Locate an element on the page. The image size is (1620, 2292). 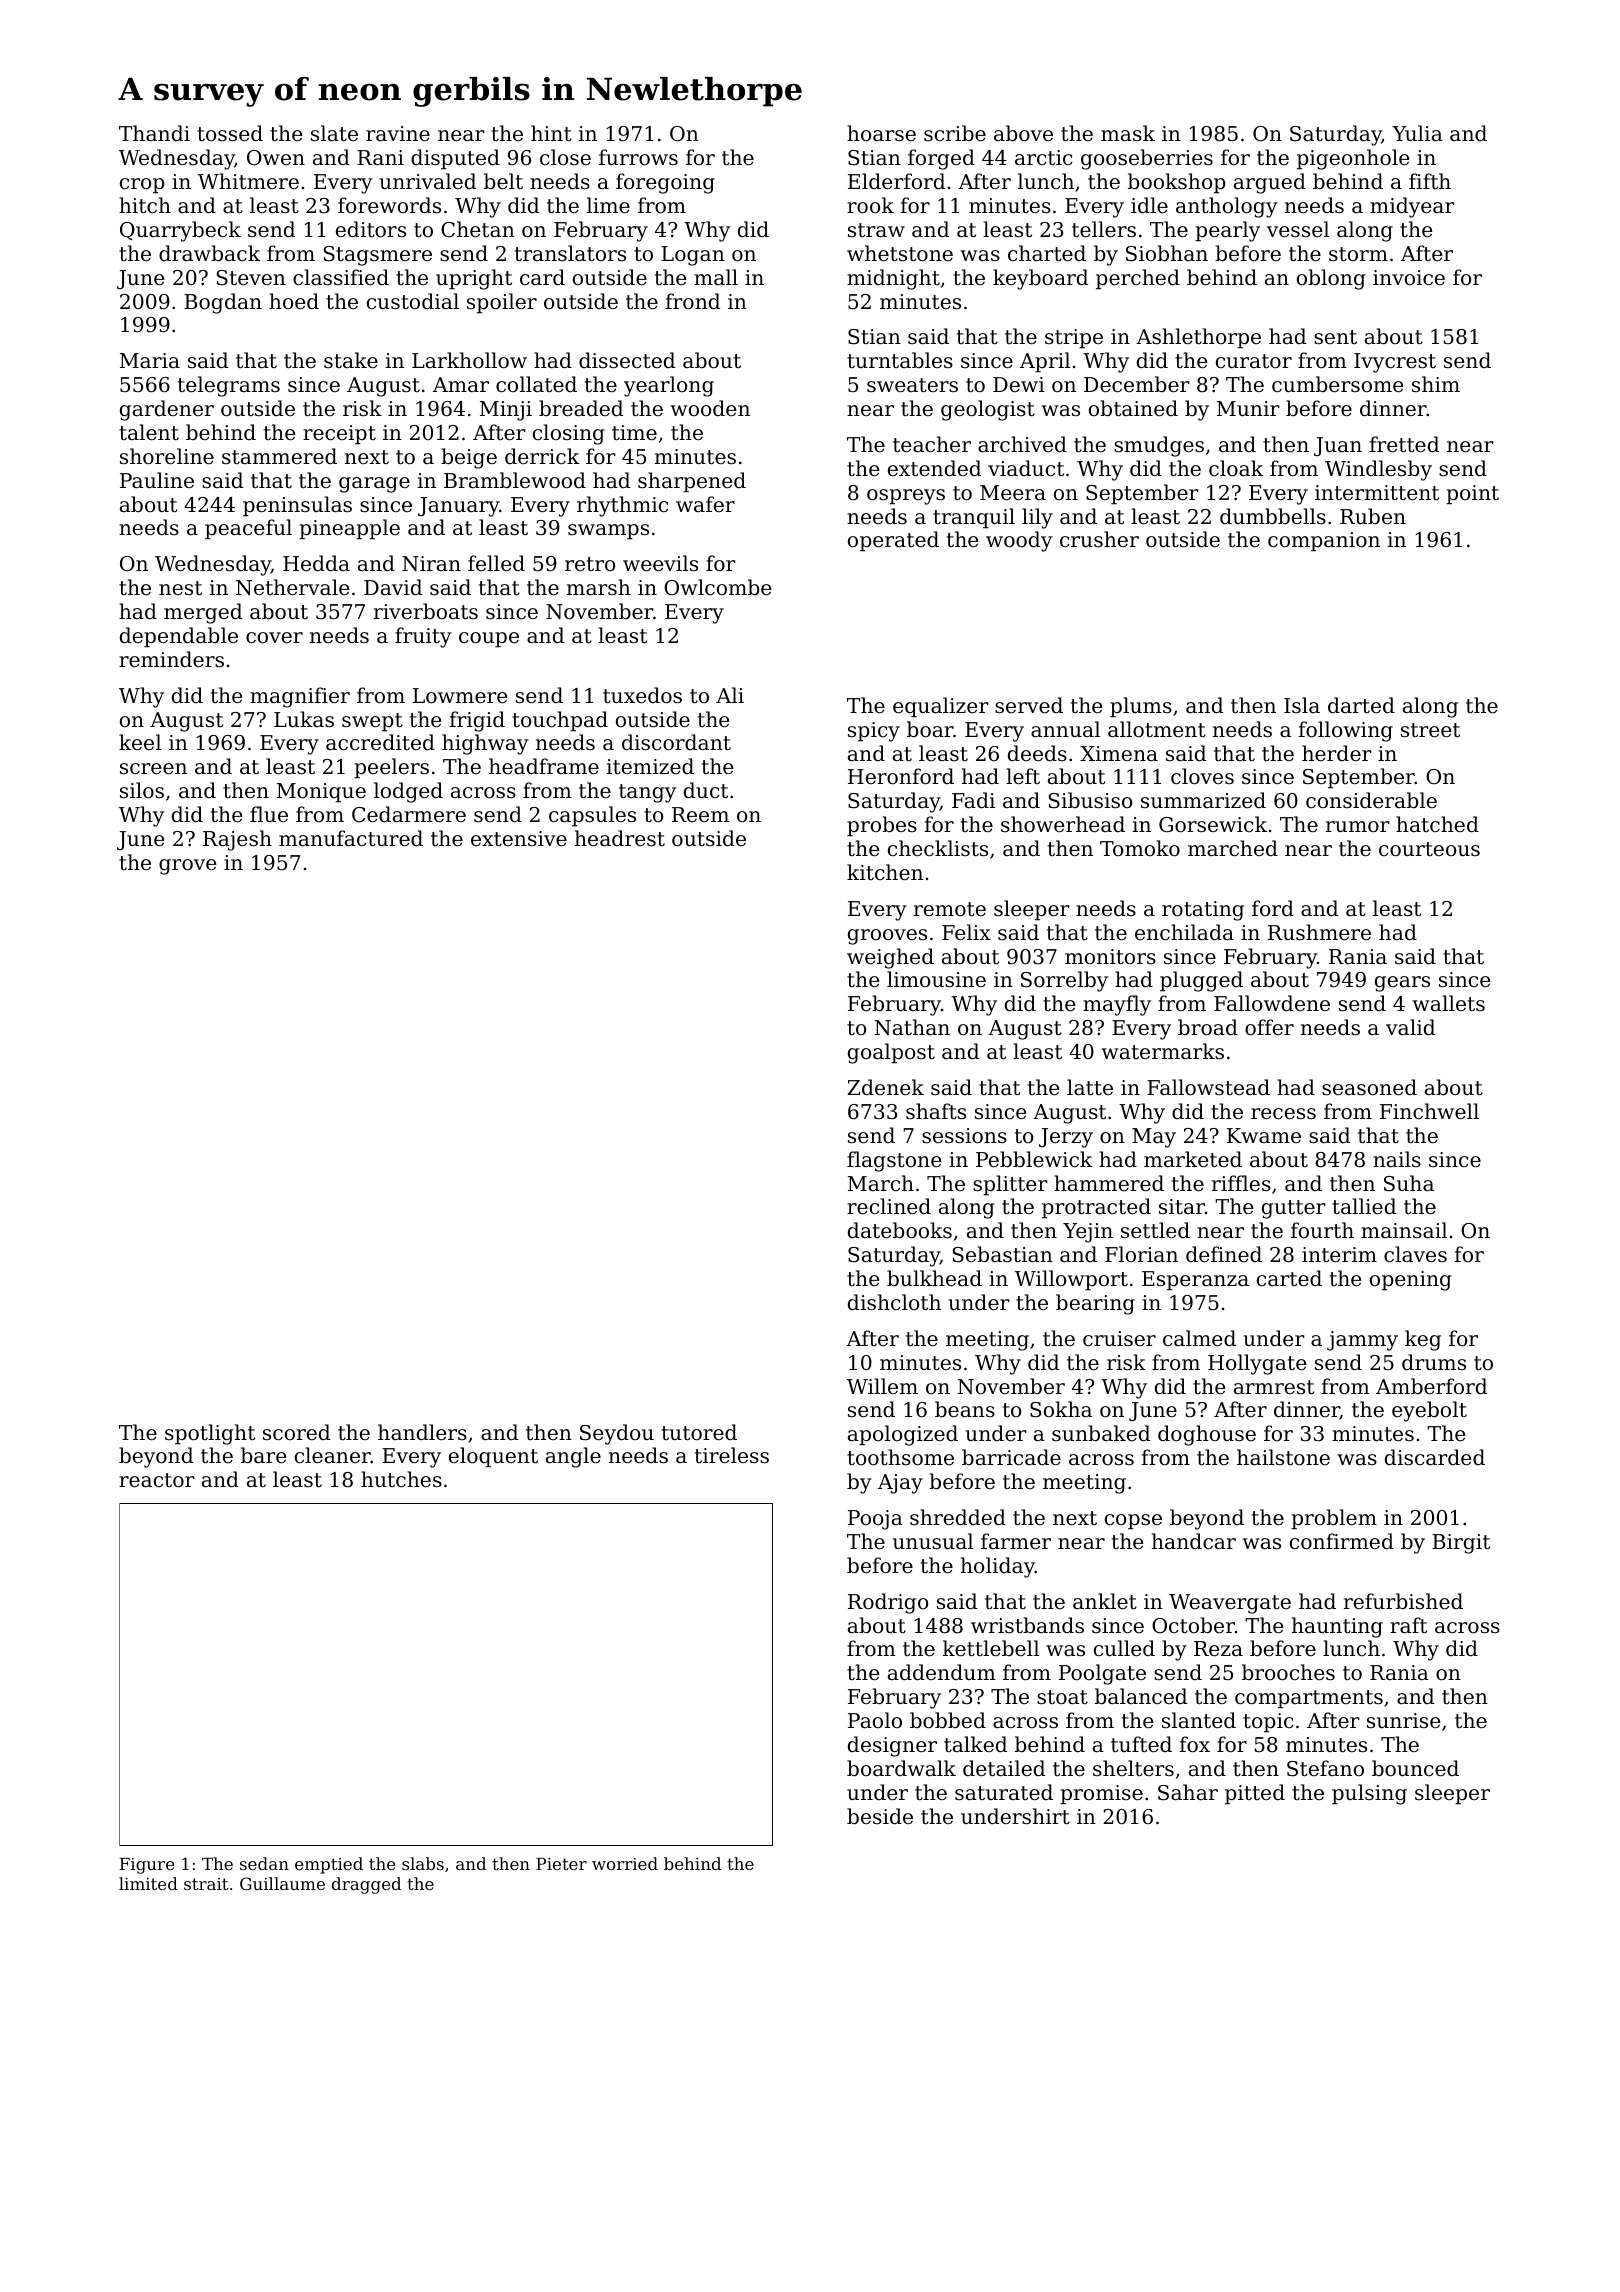
worried is located at coordinates (625, 1863).
